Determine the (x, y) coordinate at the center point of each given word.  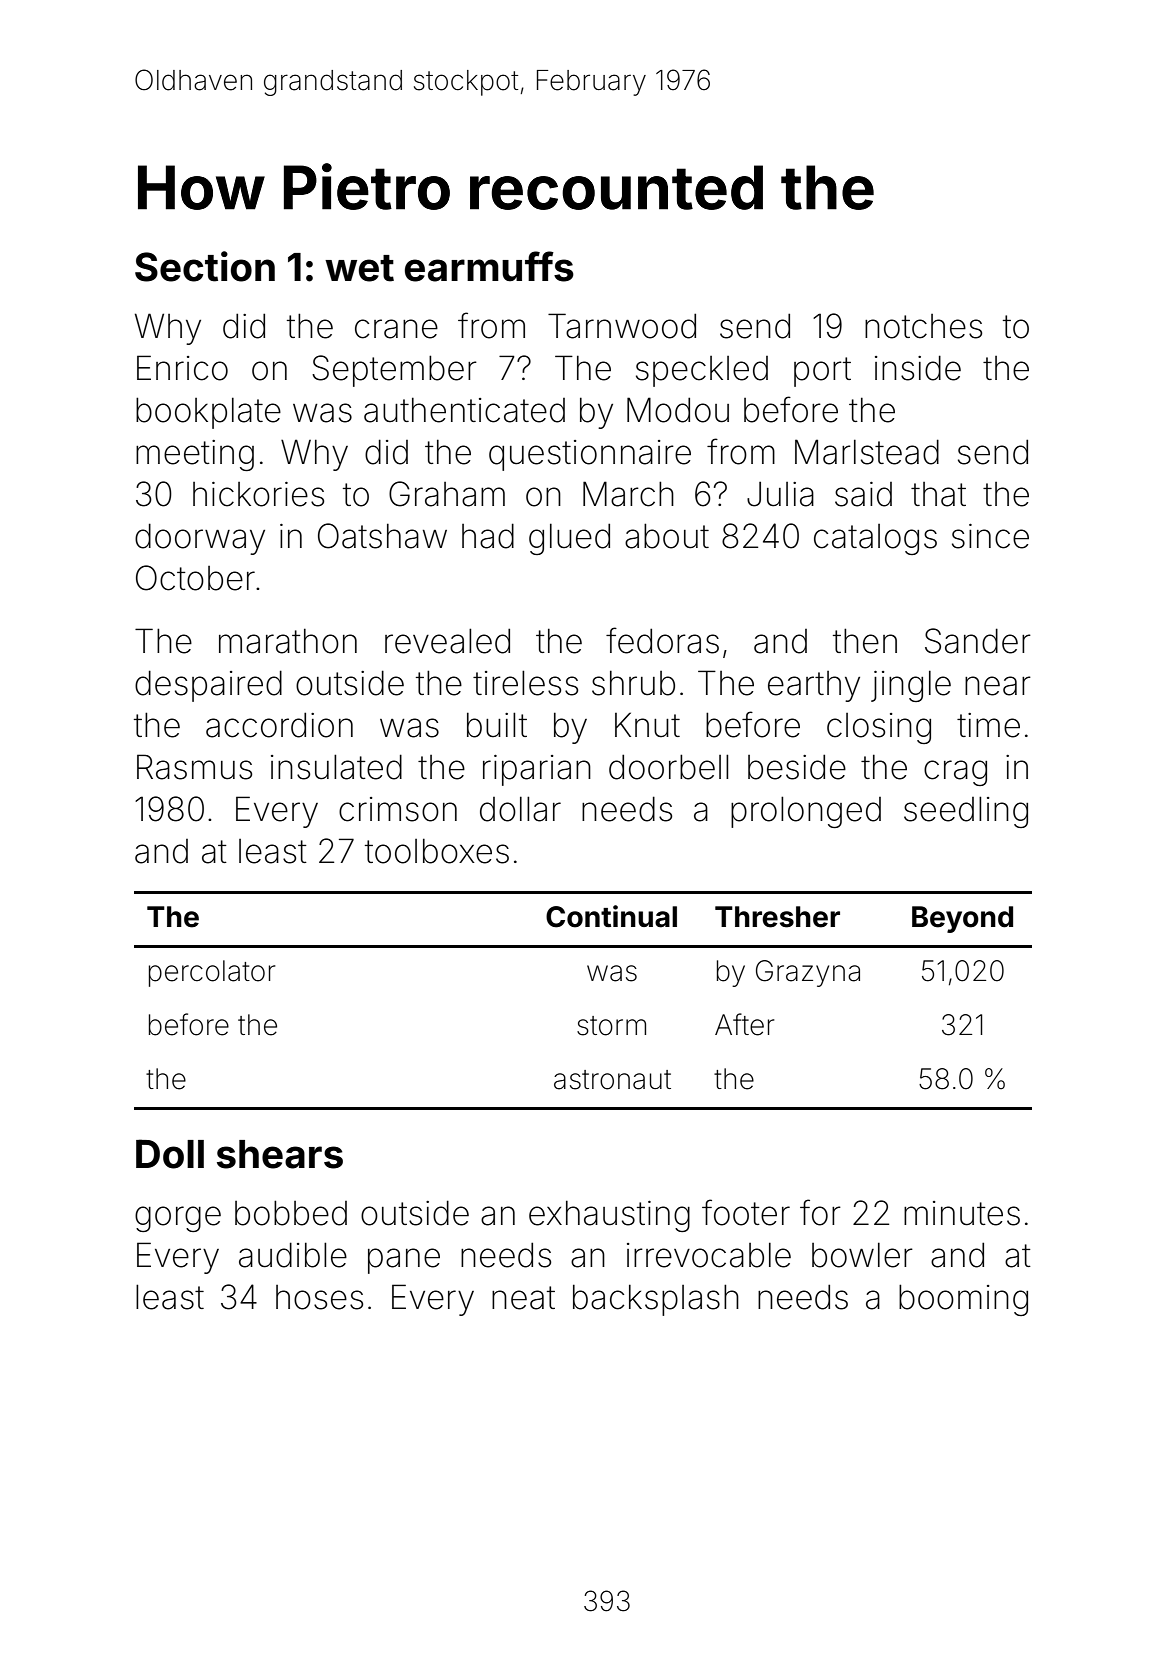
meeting (195, 455)
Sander (978, 641)
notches (923, 326)
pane (404, 1261)
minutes (962, 1213)
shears (280, 1154)
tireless (525, 683)
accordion (279, 725)
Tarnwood (622, 326)
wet (359, 268)
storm (611, 1026)
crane (396, 329)
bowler (862, 1255)
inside (918, 368)
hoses (319, 1297)
